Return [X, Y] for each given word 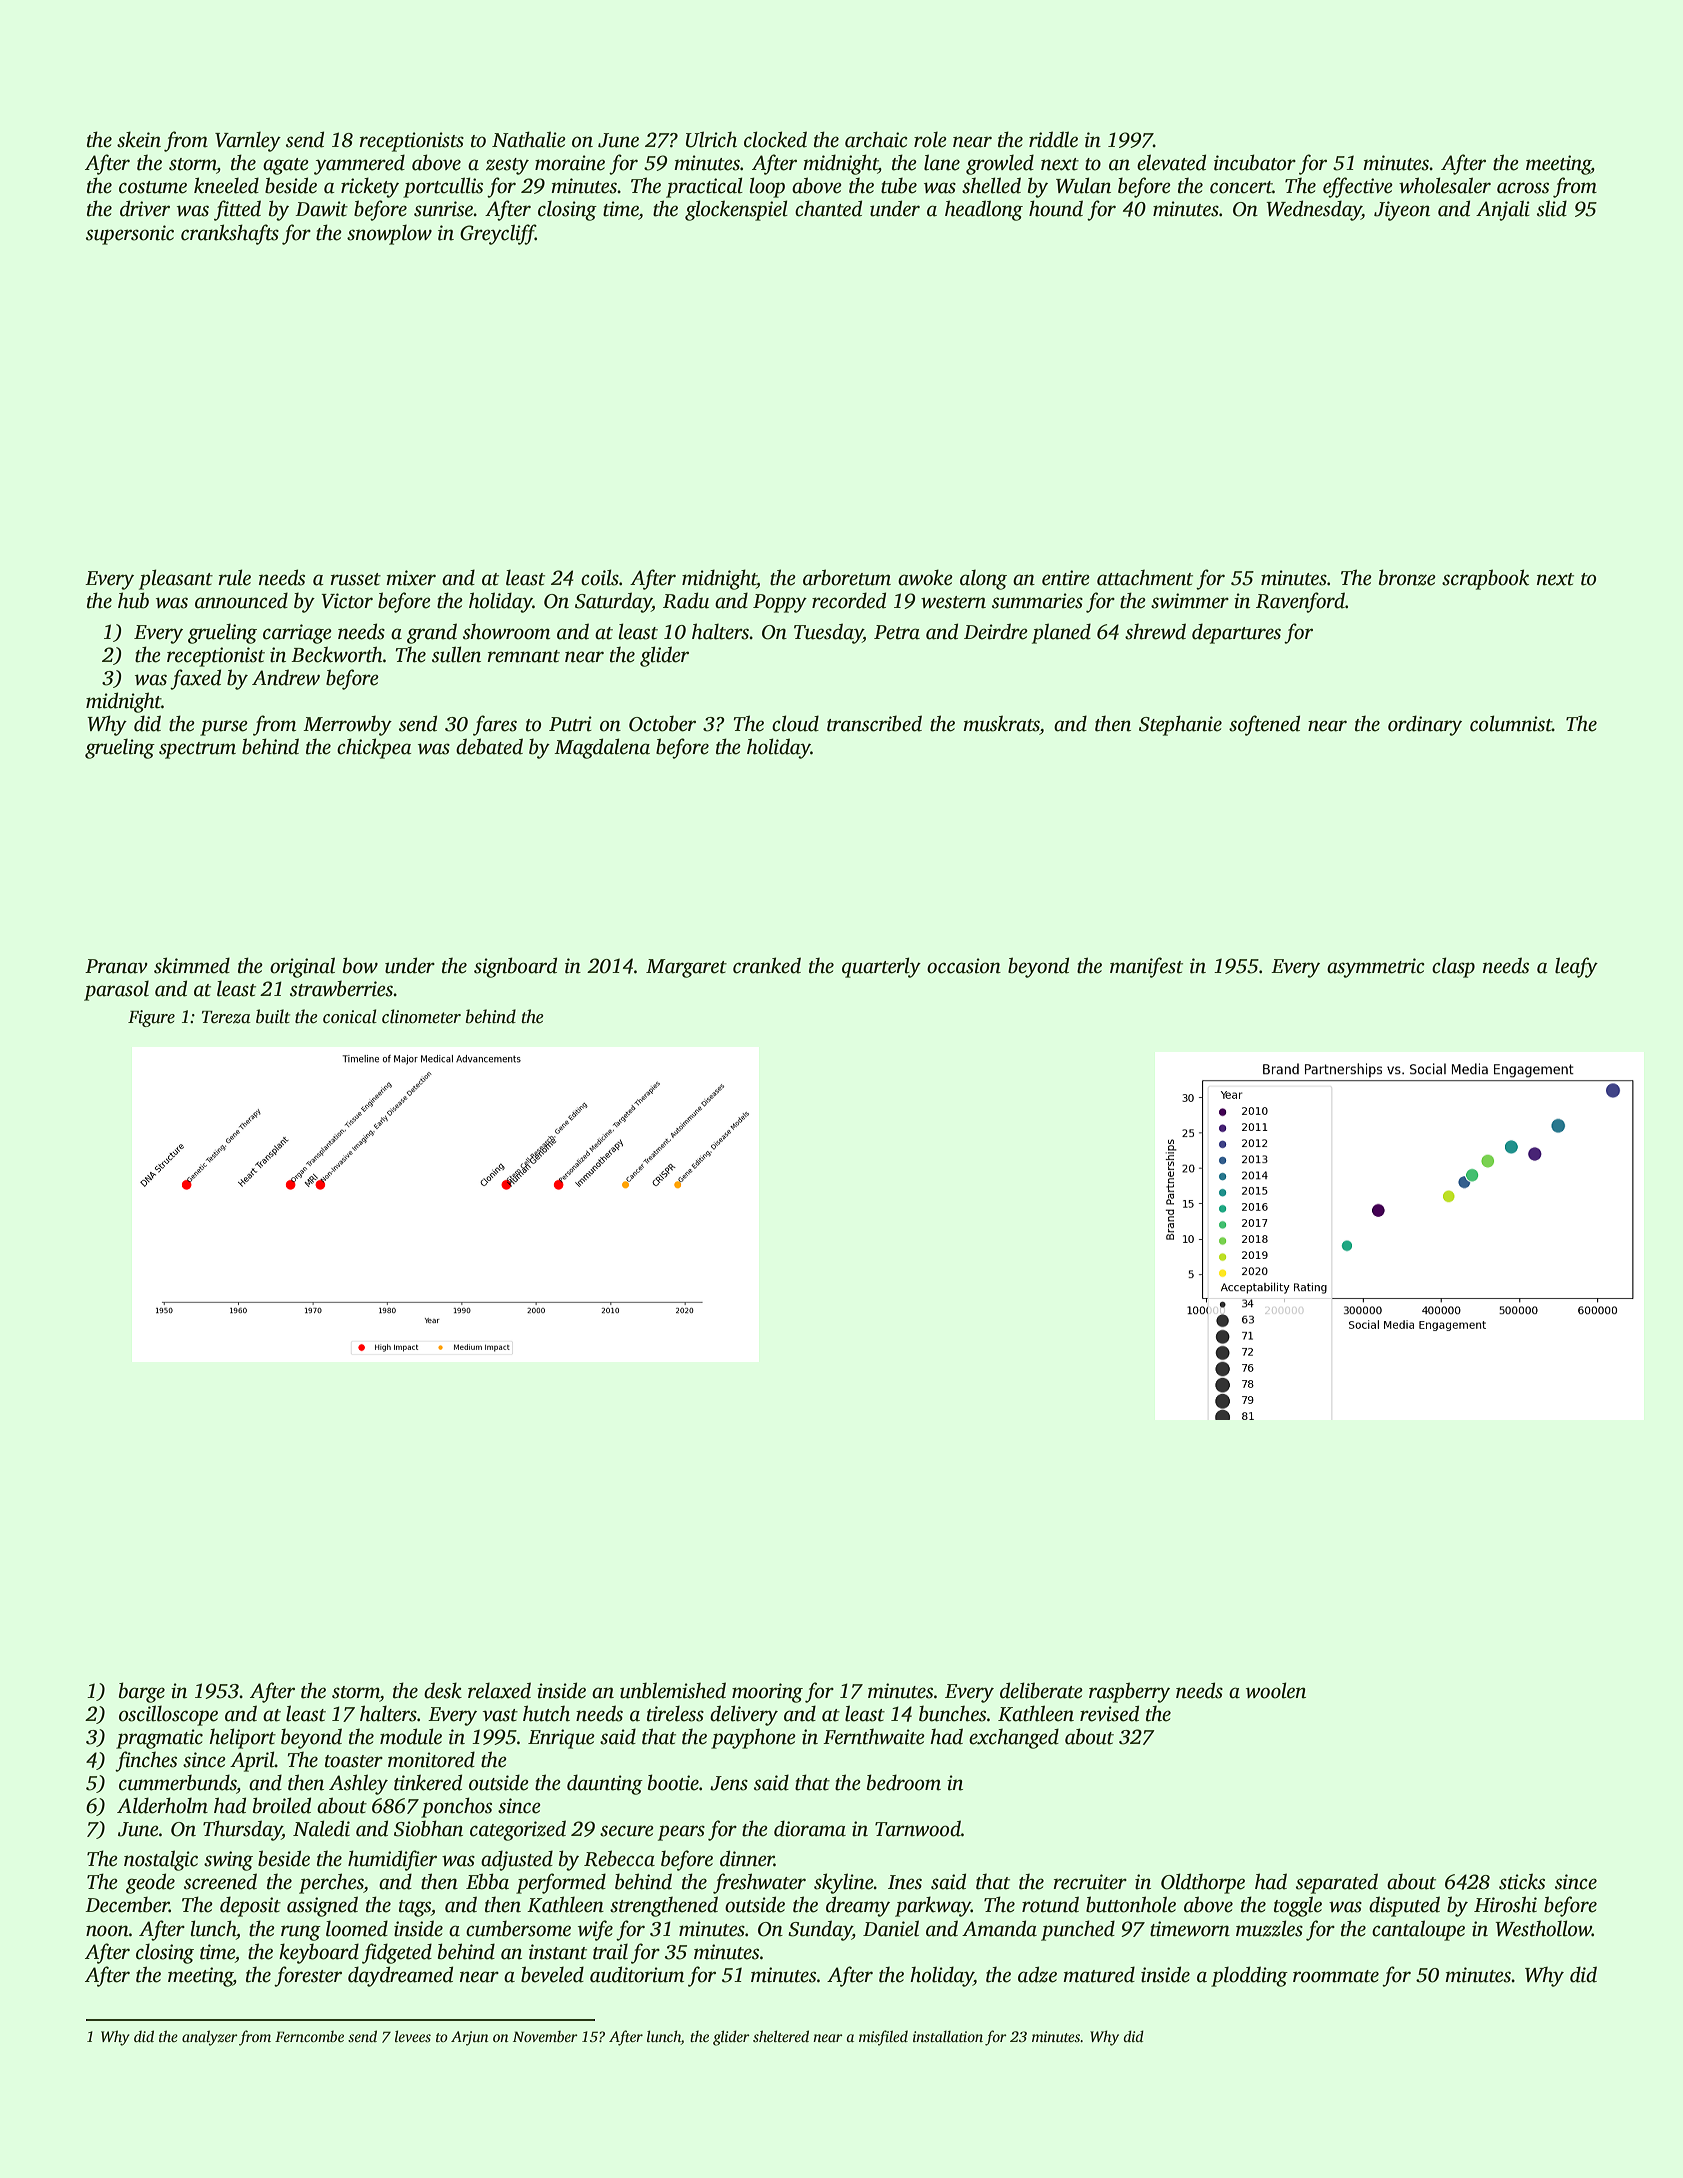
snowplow [389, 234]
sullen [456, 654]
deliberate [1041, 1690]
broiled [282, 1805]
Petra [897, 632]
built [273, 1016]
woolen [1276, 1690]
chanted [828, 208]
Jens [729, 1783]
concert [1241, 187]
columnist [1511, 723]
